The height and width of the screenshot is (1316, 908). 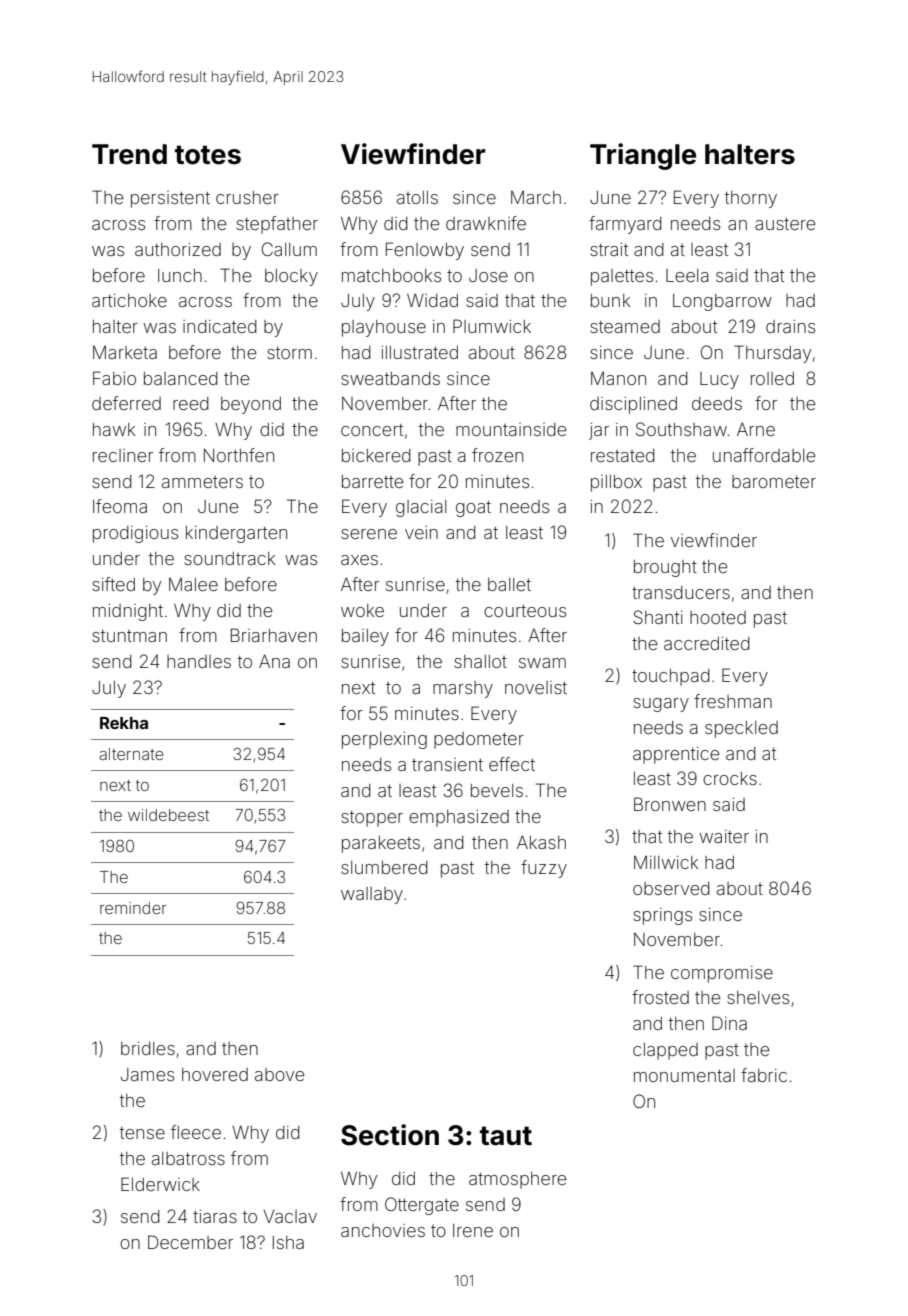 What do you see at coordinates (129, 154) in the screenshot?
I see `Trend` at bounding box center [129, 154].
